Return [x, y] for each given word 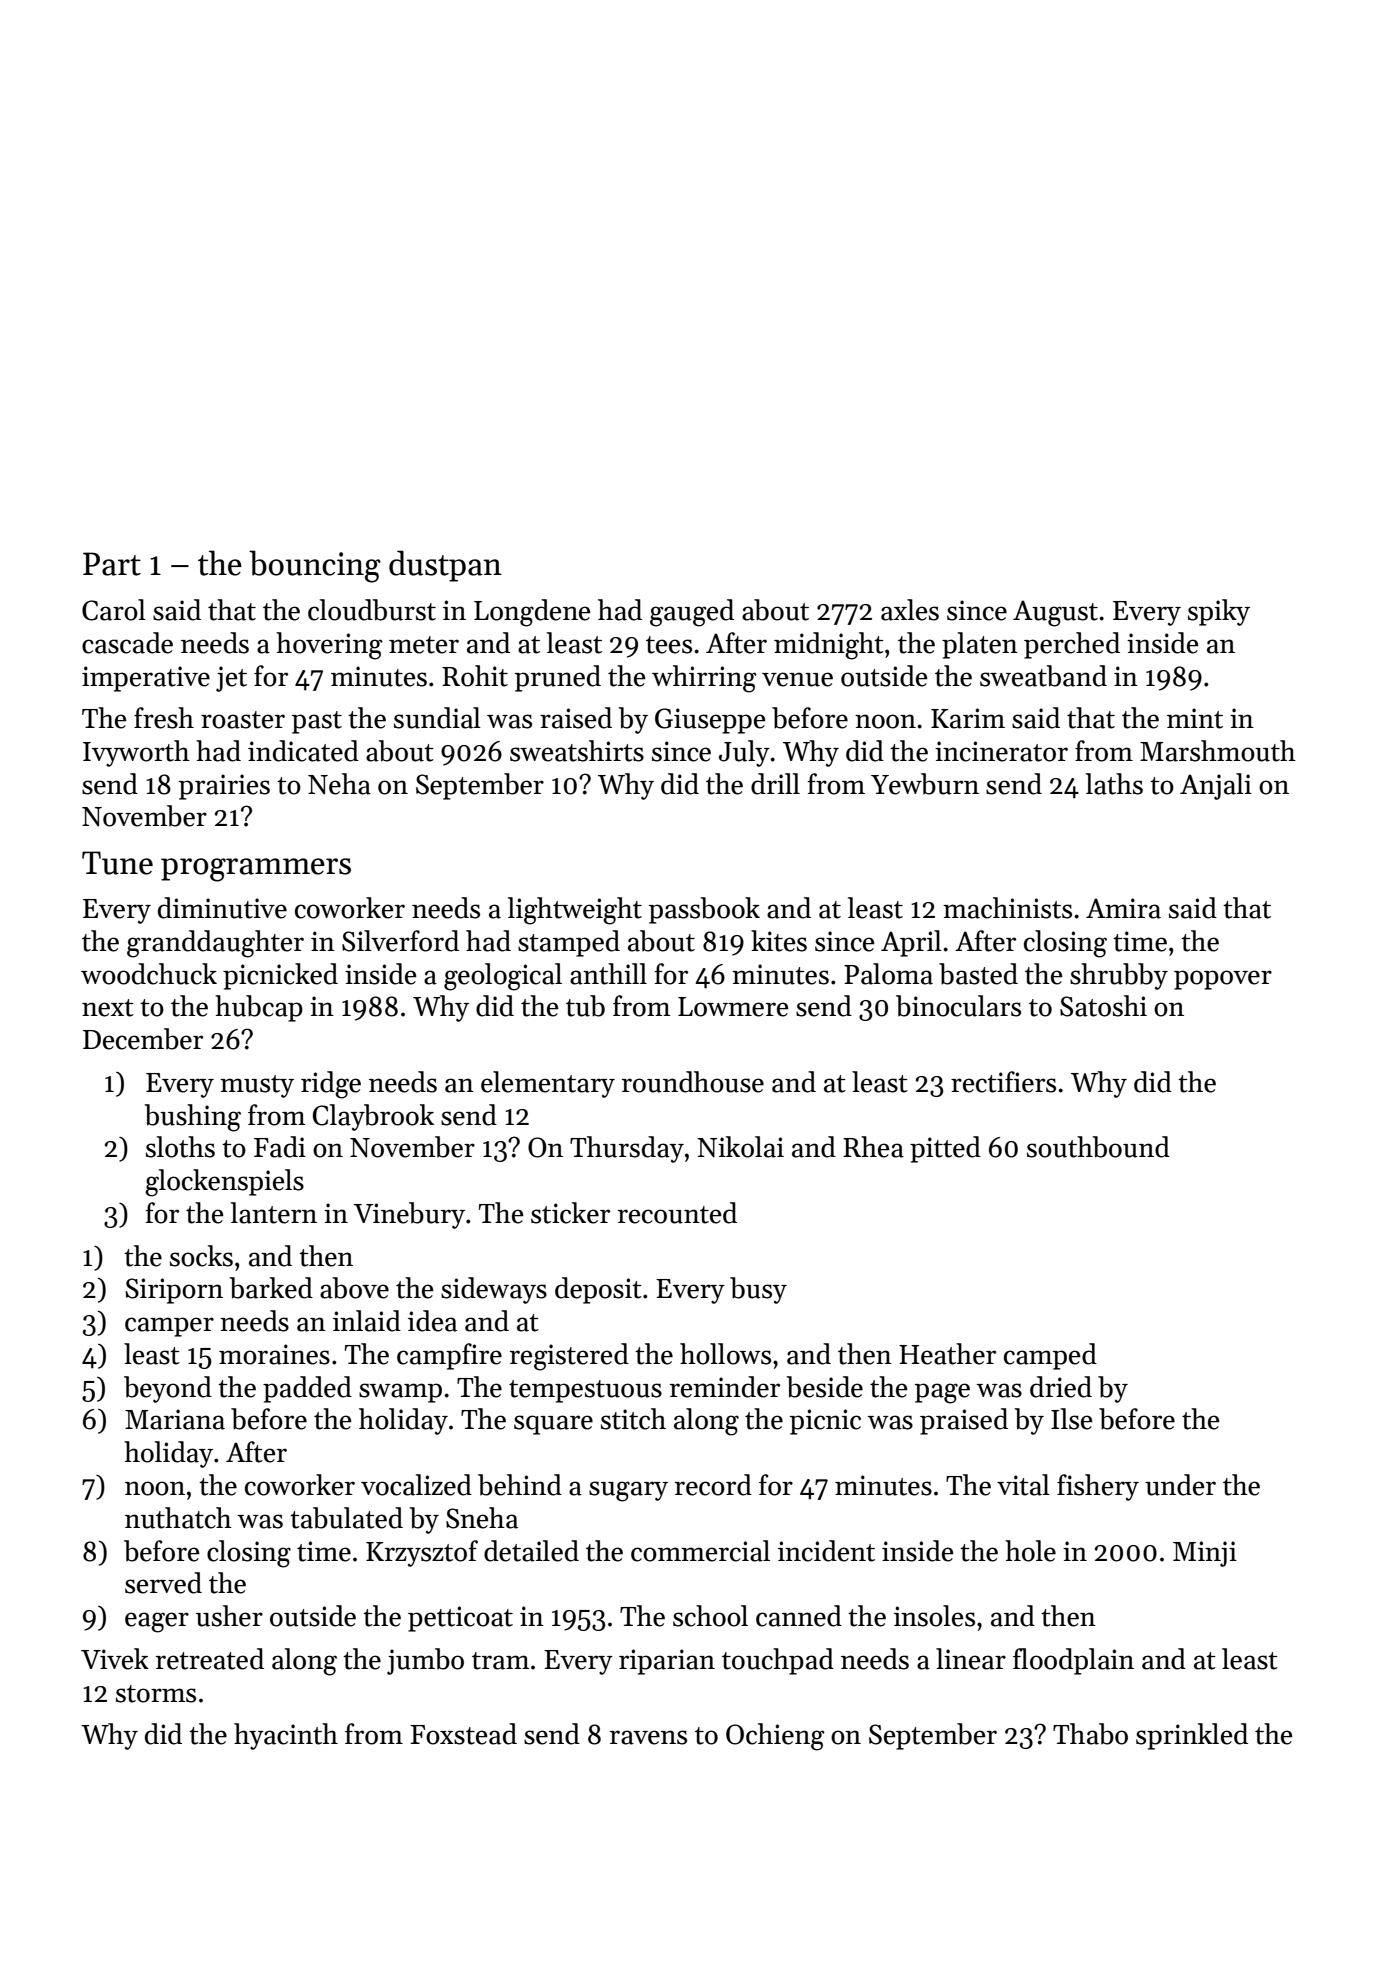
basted [978, 974]
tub [585, 1006]
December [143, 1039]
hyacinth [286, 1736]
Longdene [532, 613]
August [1055, 613]
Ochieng [775, 1737]
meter [424, 645]
